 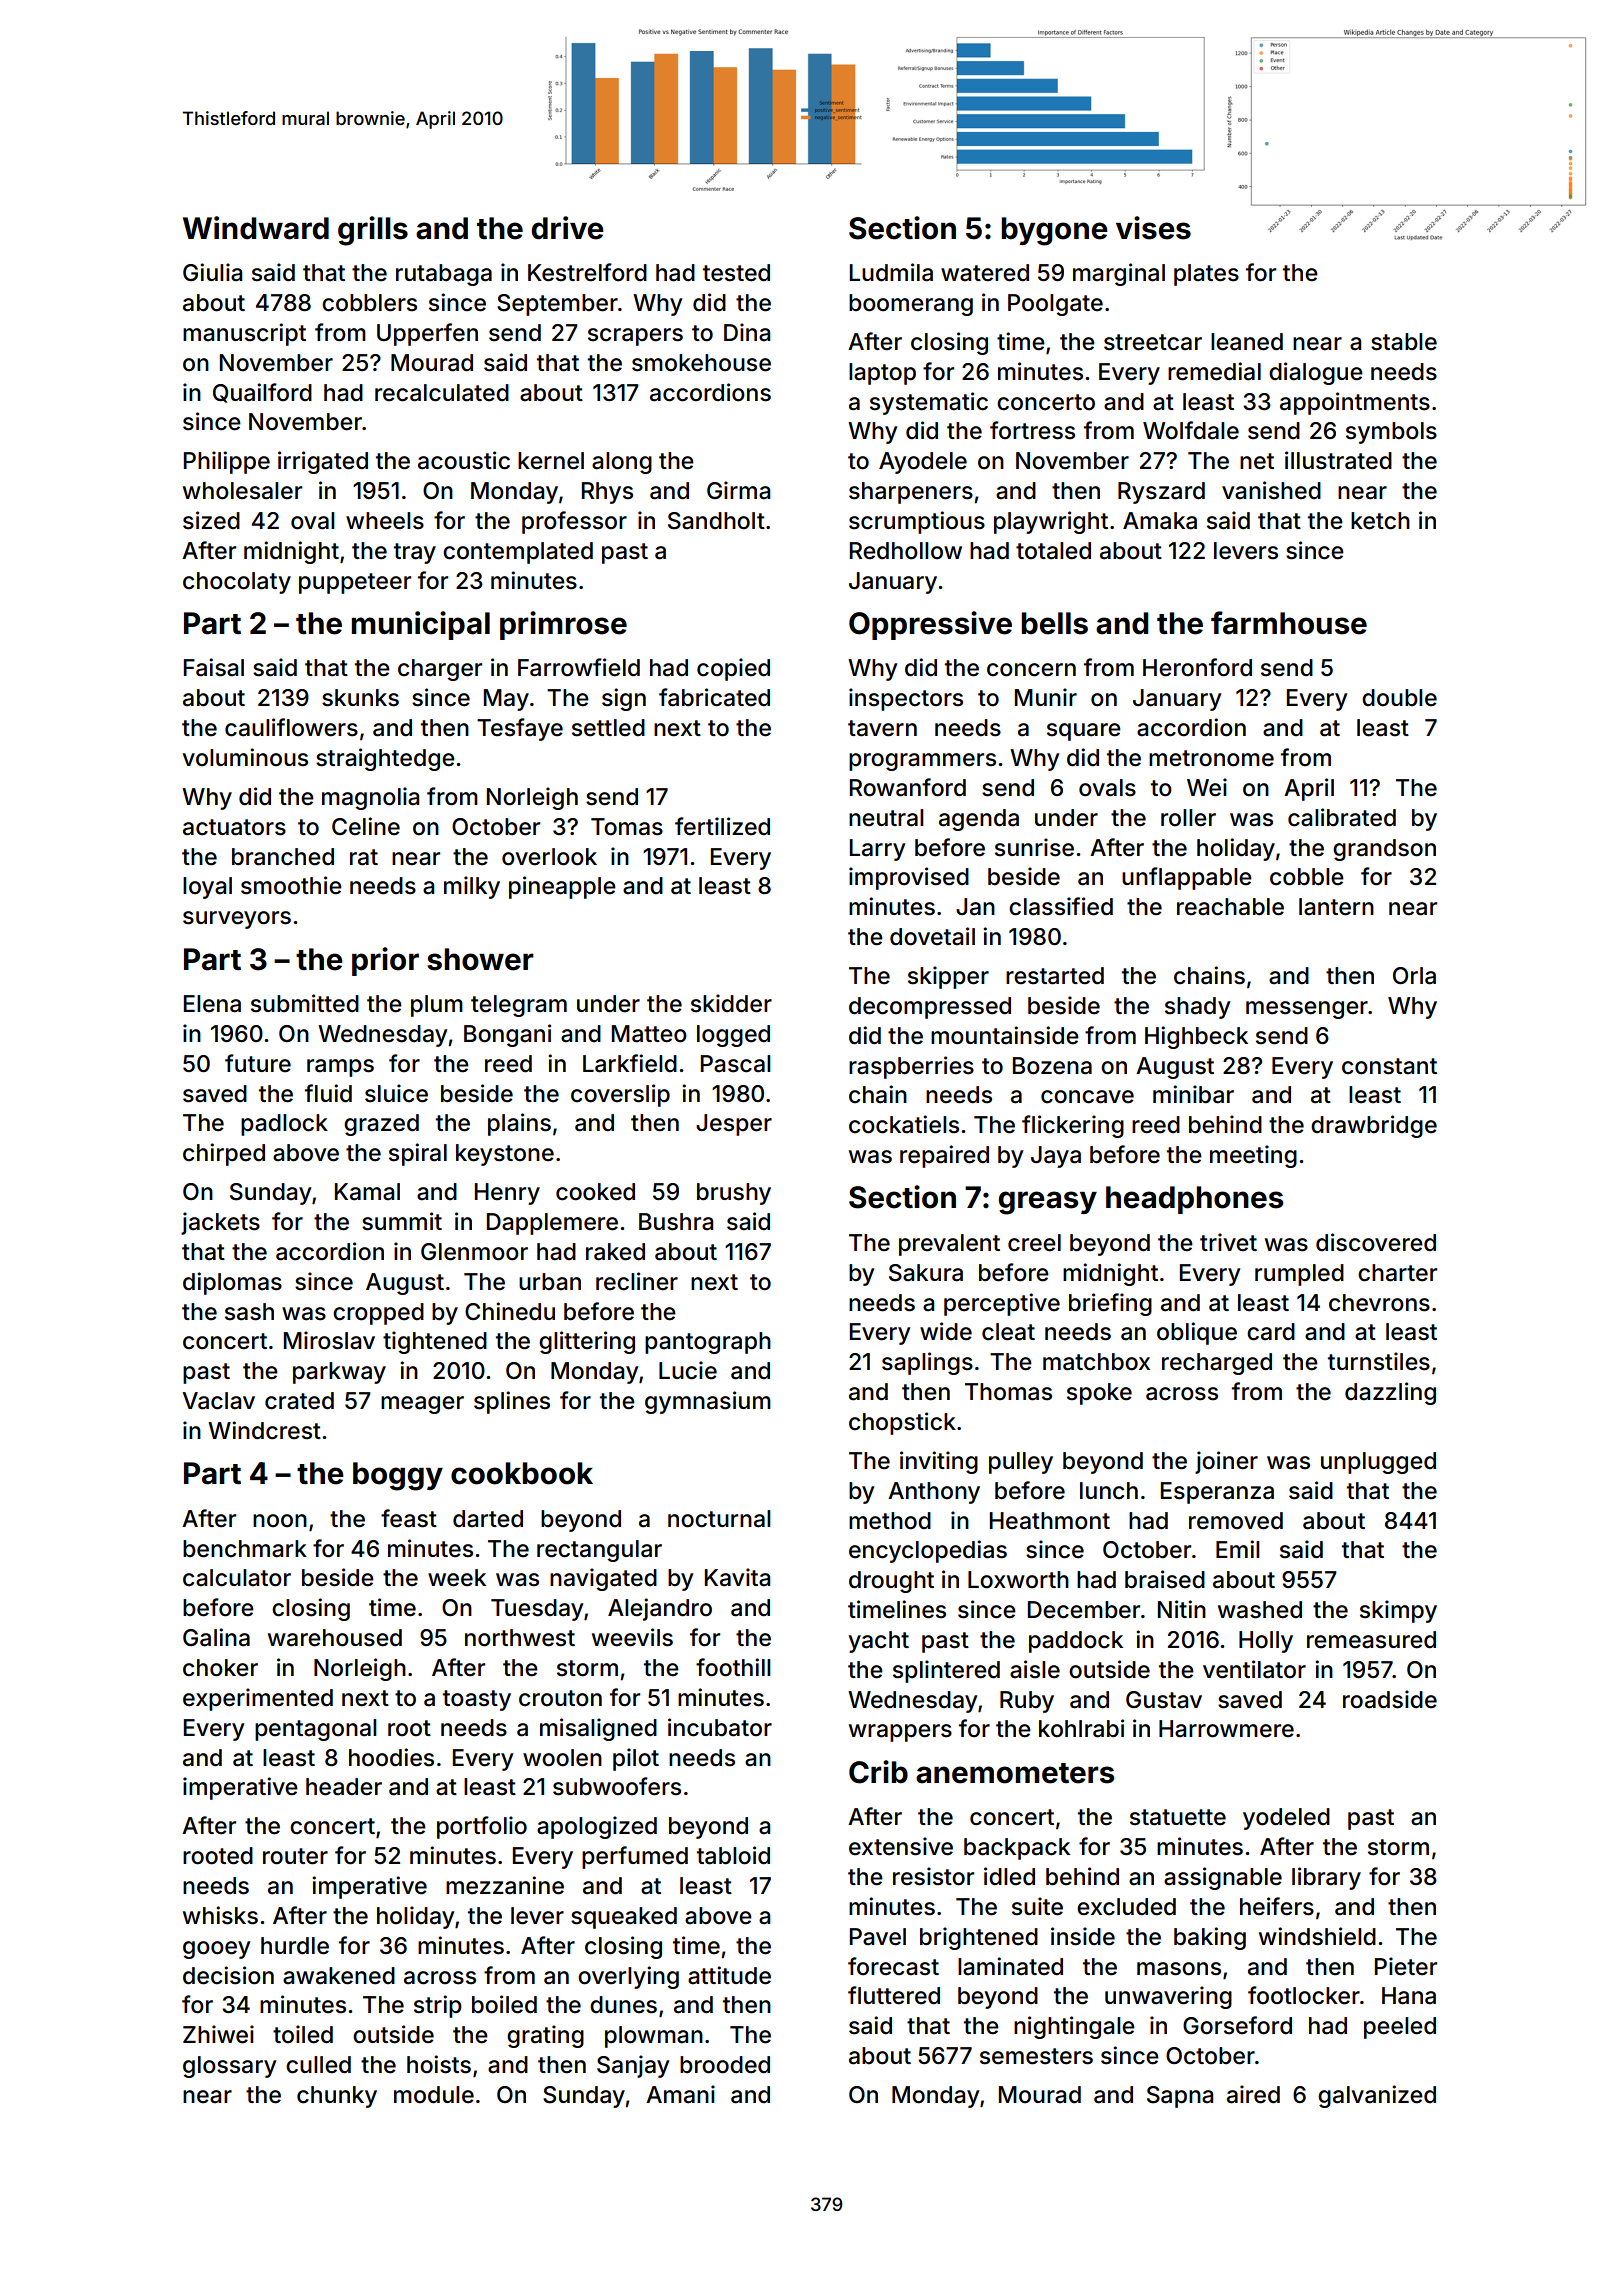 What do you see at coordinates (1087, 1097) in the page?
I see `concave` at bounding box center [1087, 1097].
